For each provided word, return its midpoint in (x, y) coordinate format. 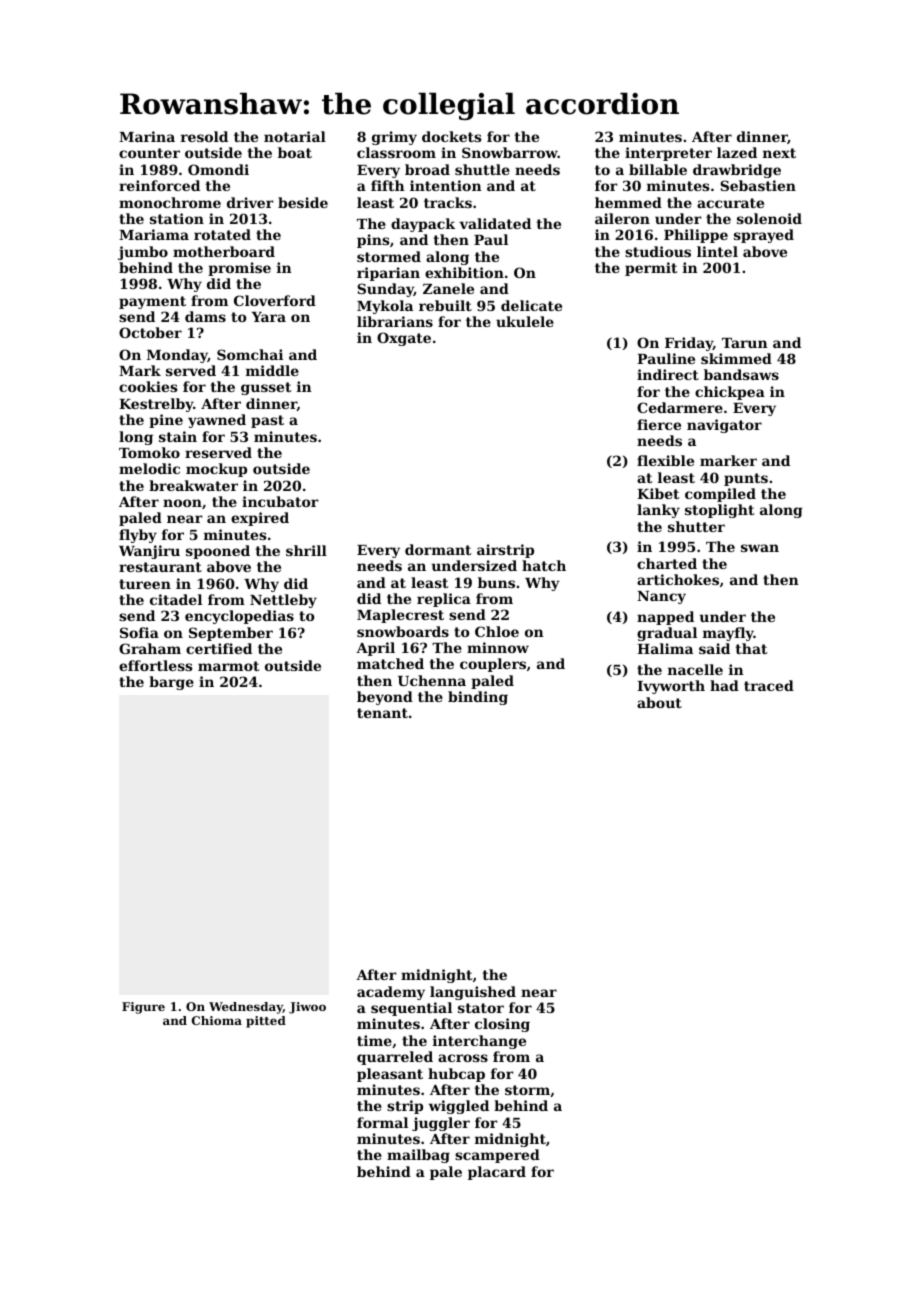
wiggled (459, 1107)
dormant (438, 549)
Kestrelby (156, 405)
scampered (497, 1156)
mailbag (418, 1156)
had (724, 685)
